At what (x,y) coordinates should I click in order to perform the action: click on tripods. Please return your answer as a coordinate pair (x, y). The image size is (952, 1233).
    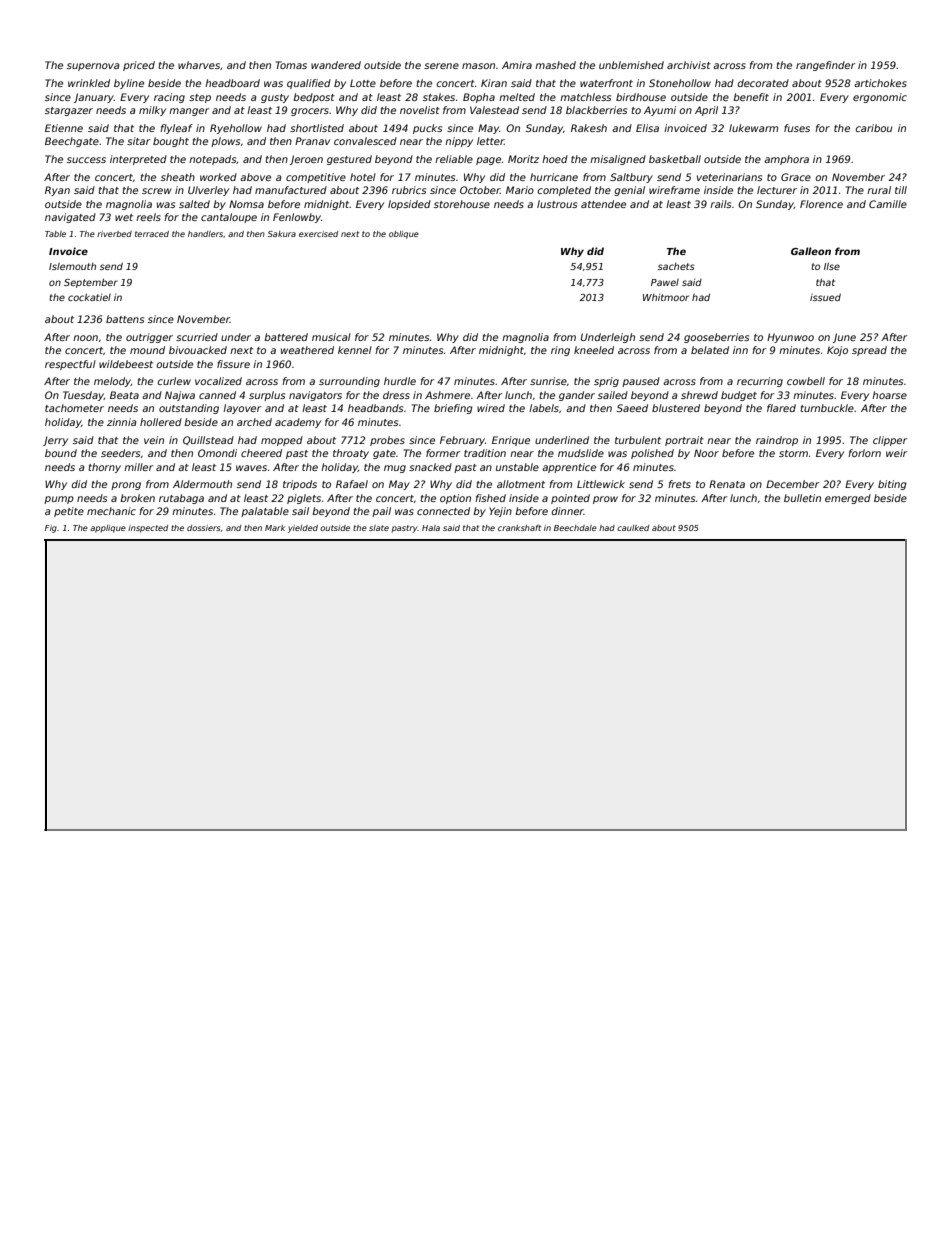
    Looking at the image, I should click on (300, 485).
